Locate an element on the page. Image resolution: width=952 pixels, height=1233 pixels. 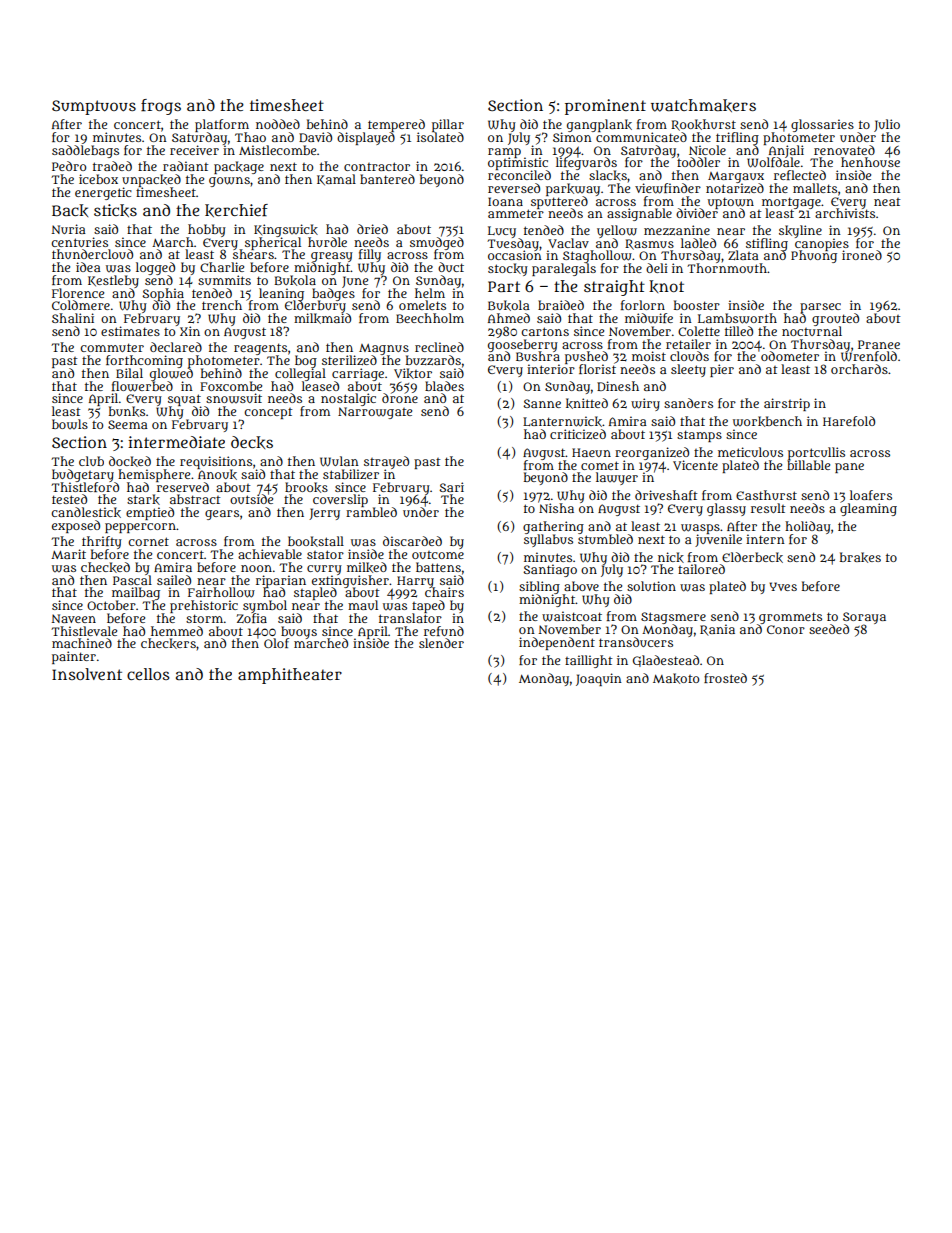
Nisha is located at coordinates (556, 508).
